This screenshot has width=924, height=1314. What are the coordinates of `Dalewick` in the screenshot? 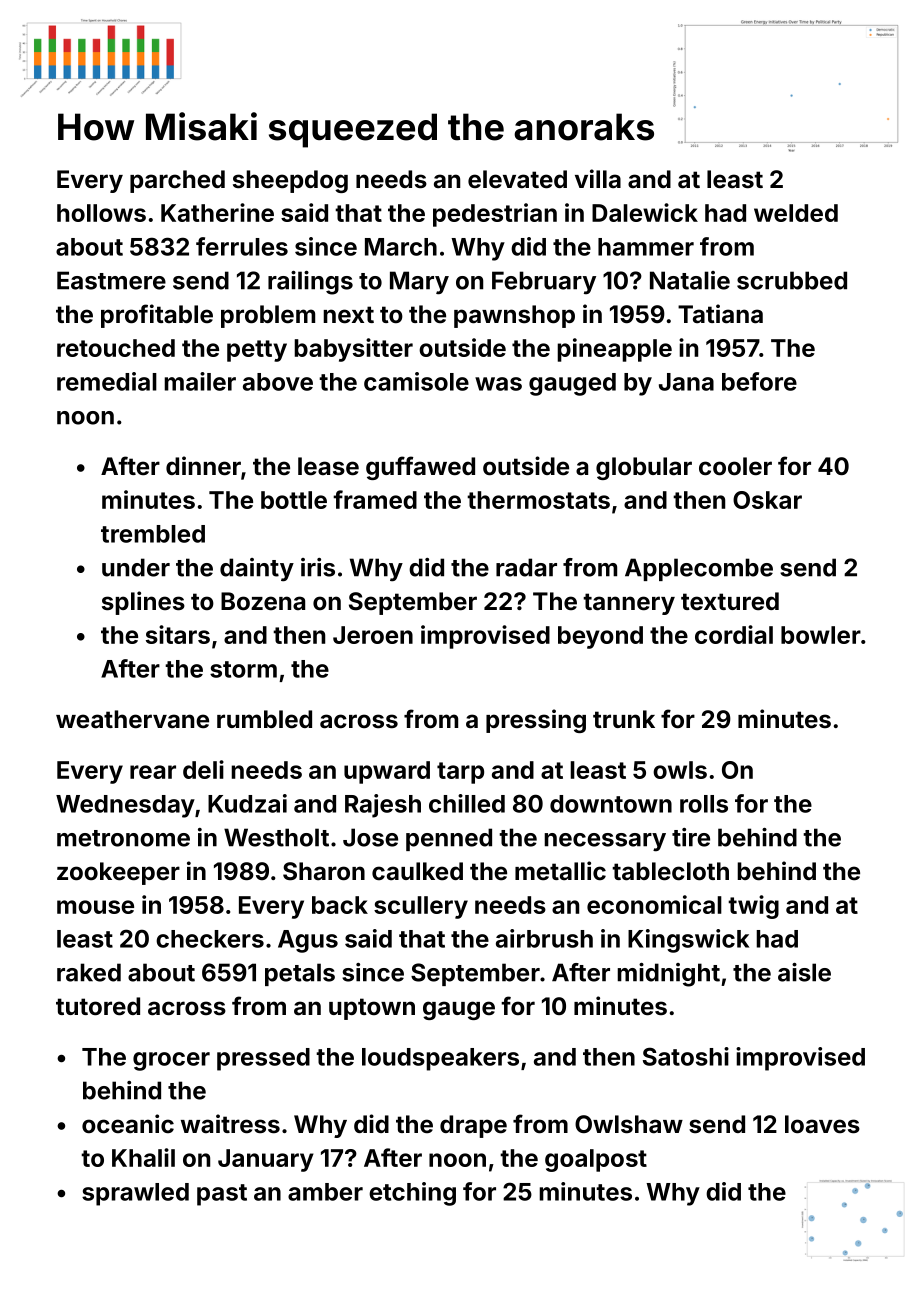 It's located at (645, 212).
